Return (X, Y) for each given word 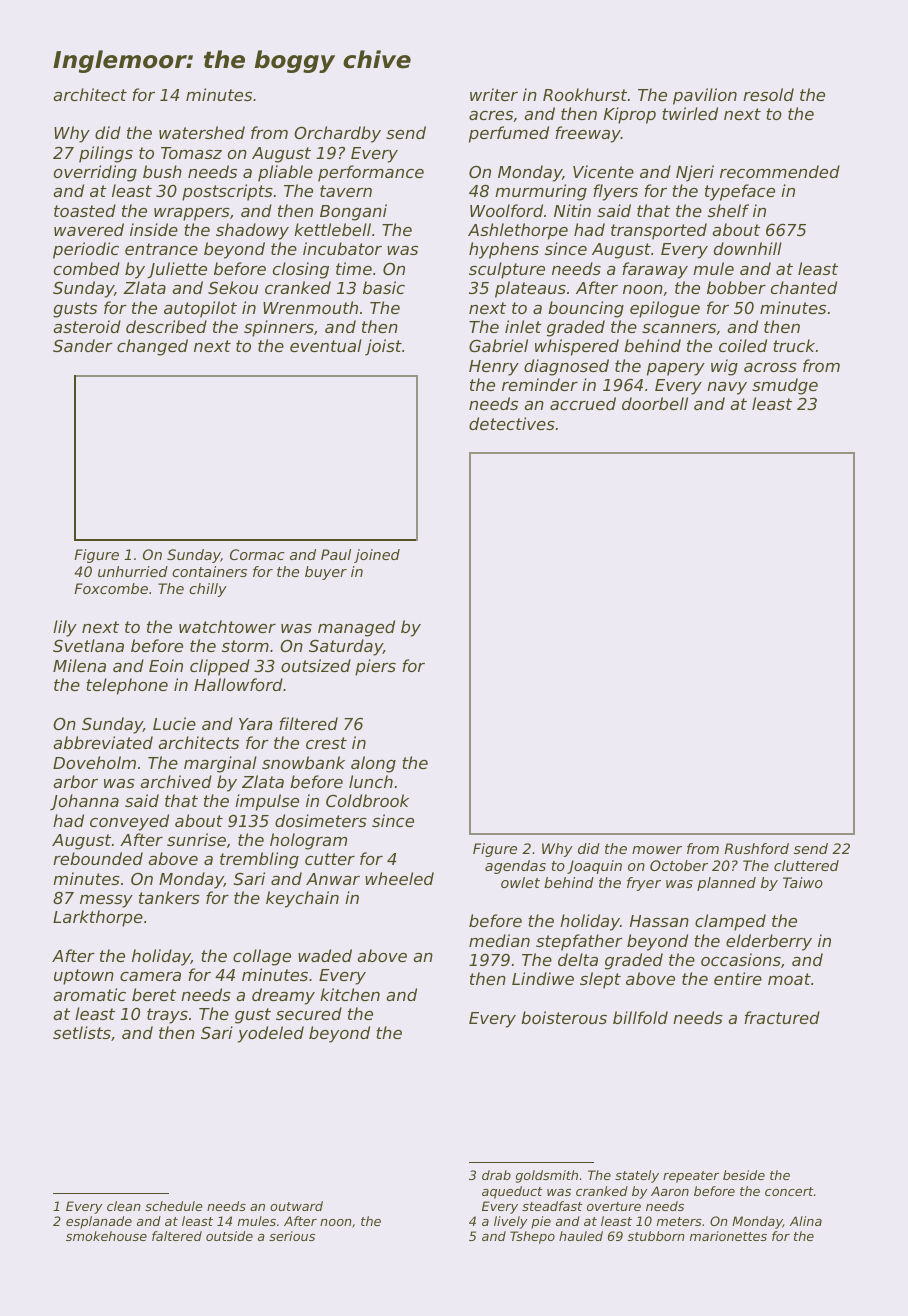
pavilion (705, 96)
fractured (782, 1017)
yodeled (271, 1034)
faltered (177, 1236)
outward (296, 1206)
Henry (494, 368)
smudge (785, 386)
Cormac (257, 554)
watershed (202, 132)
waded (325, 955)
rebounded (98, 858)
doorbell (655, 403)
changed (152, 347)
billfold (640, 1017)
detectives (512, 423)
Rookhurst (585, 94)
